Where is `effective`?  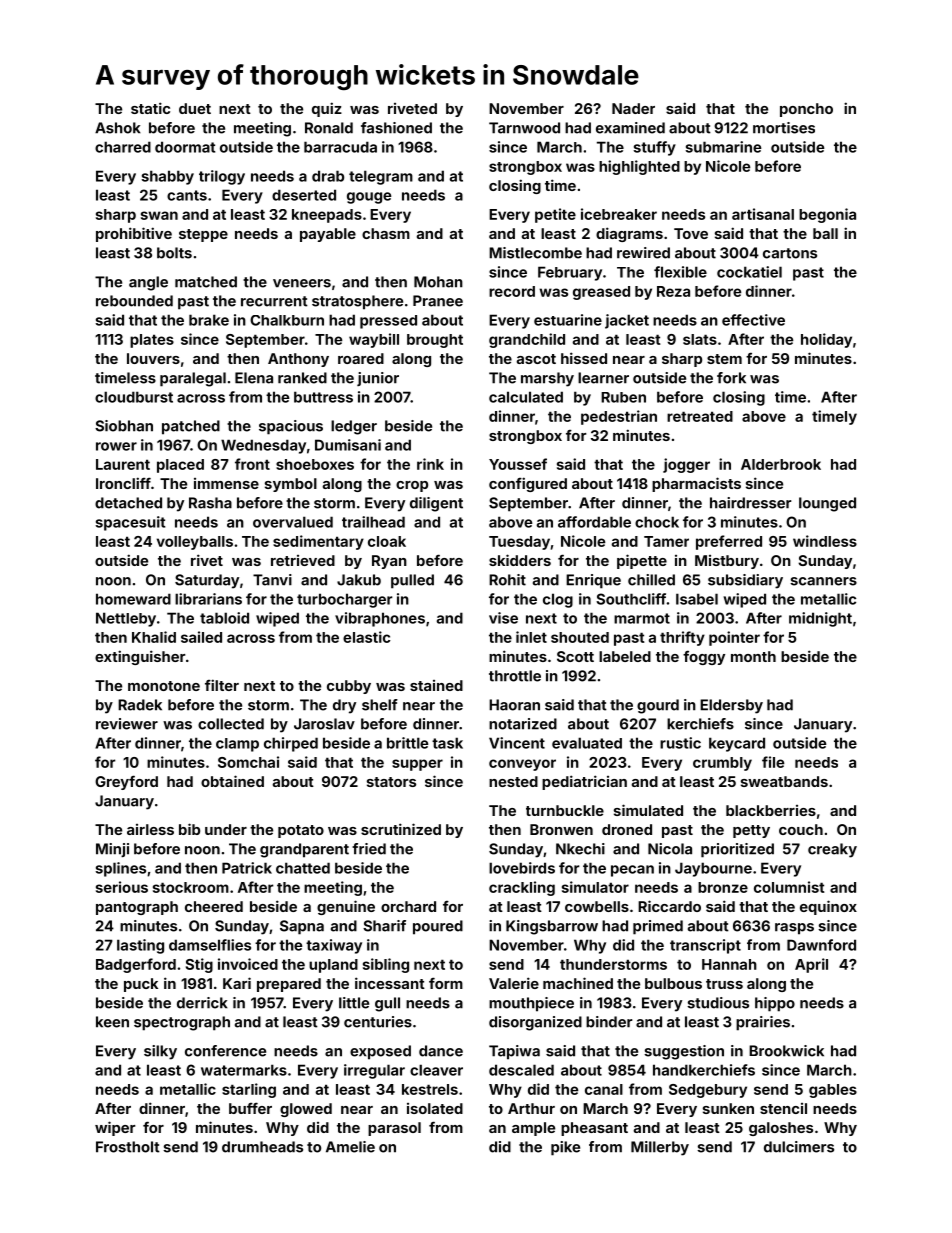
effective is located at coordinates (753, 320).
